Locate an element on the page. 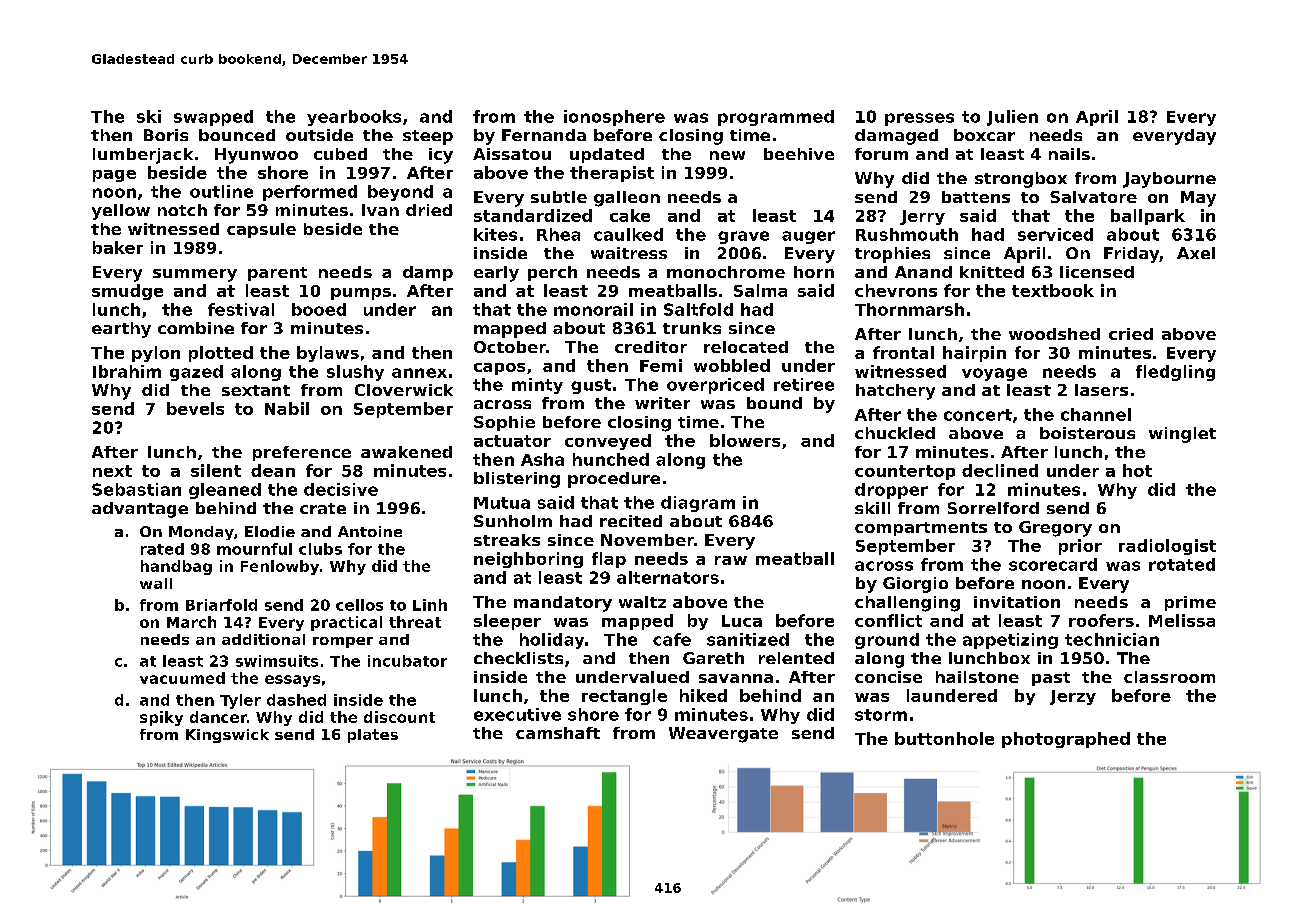  Julien is located at coordinates (1012, 118).
